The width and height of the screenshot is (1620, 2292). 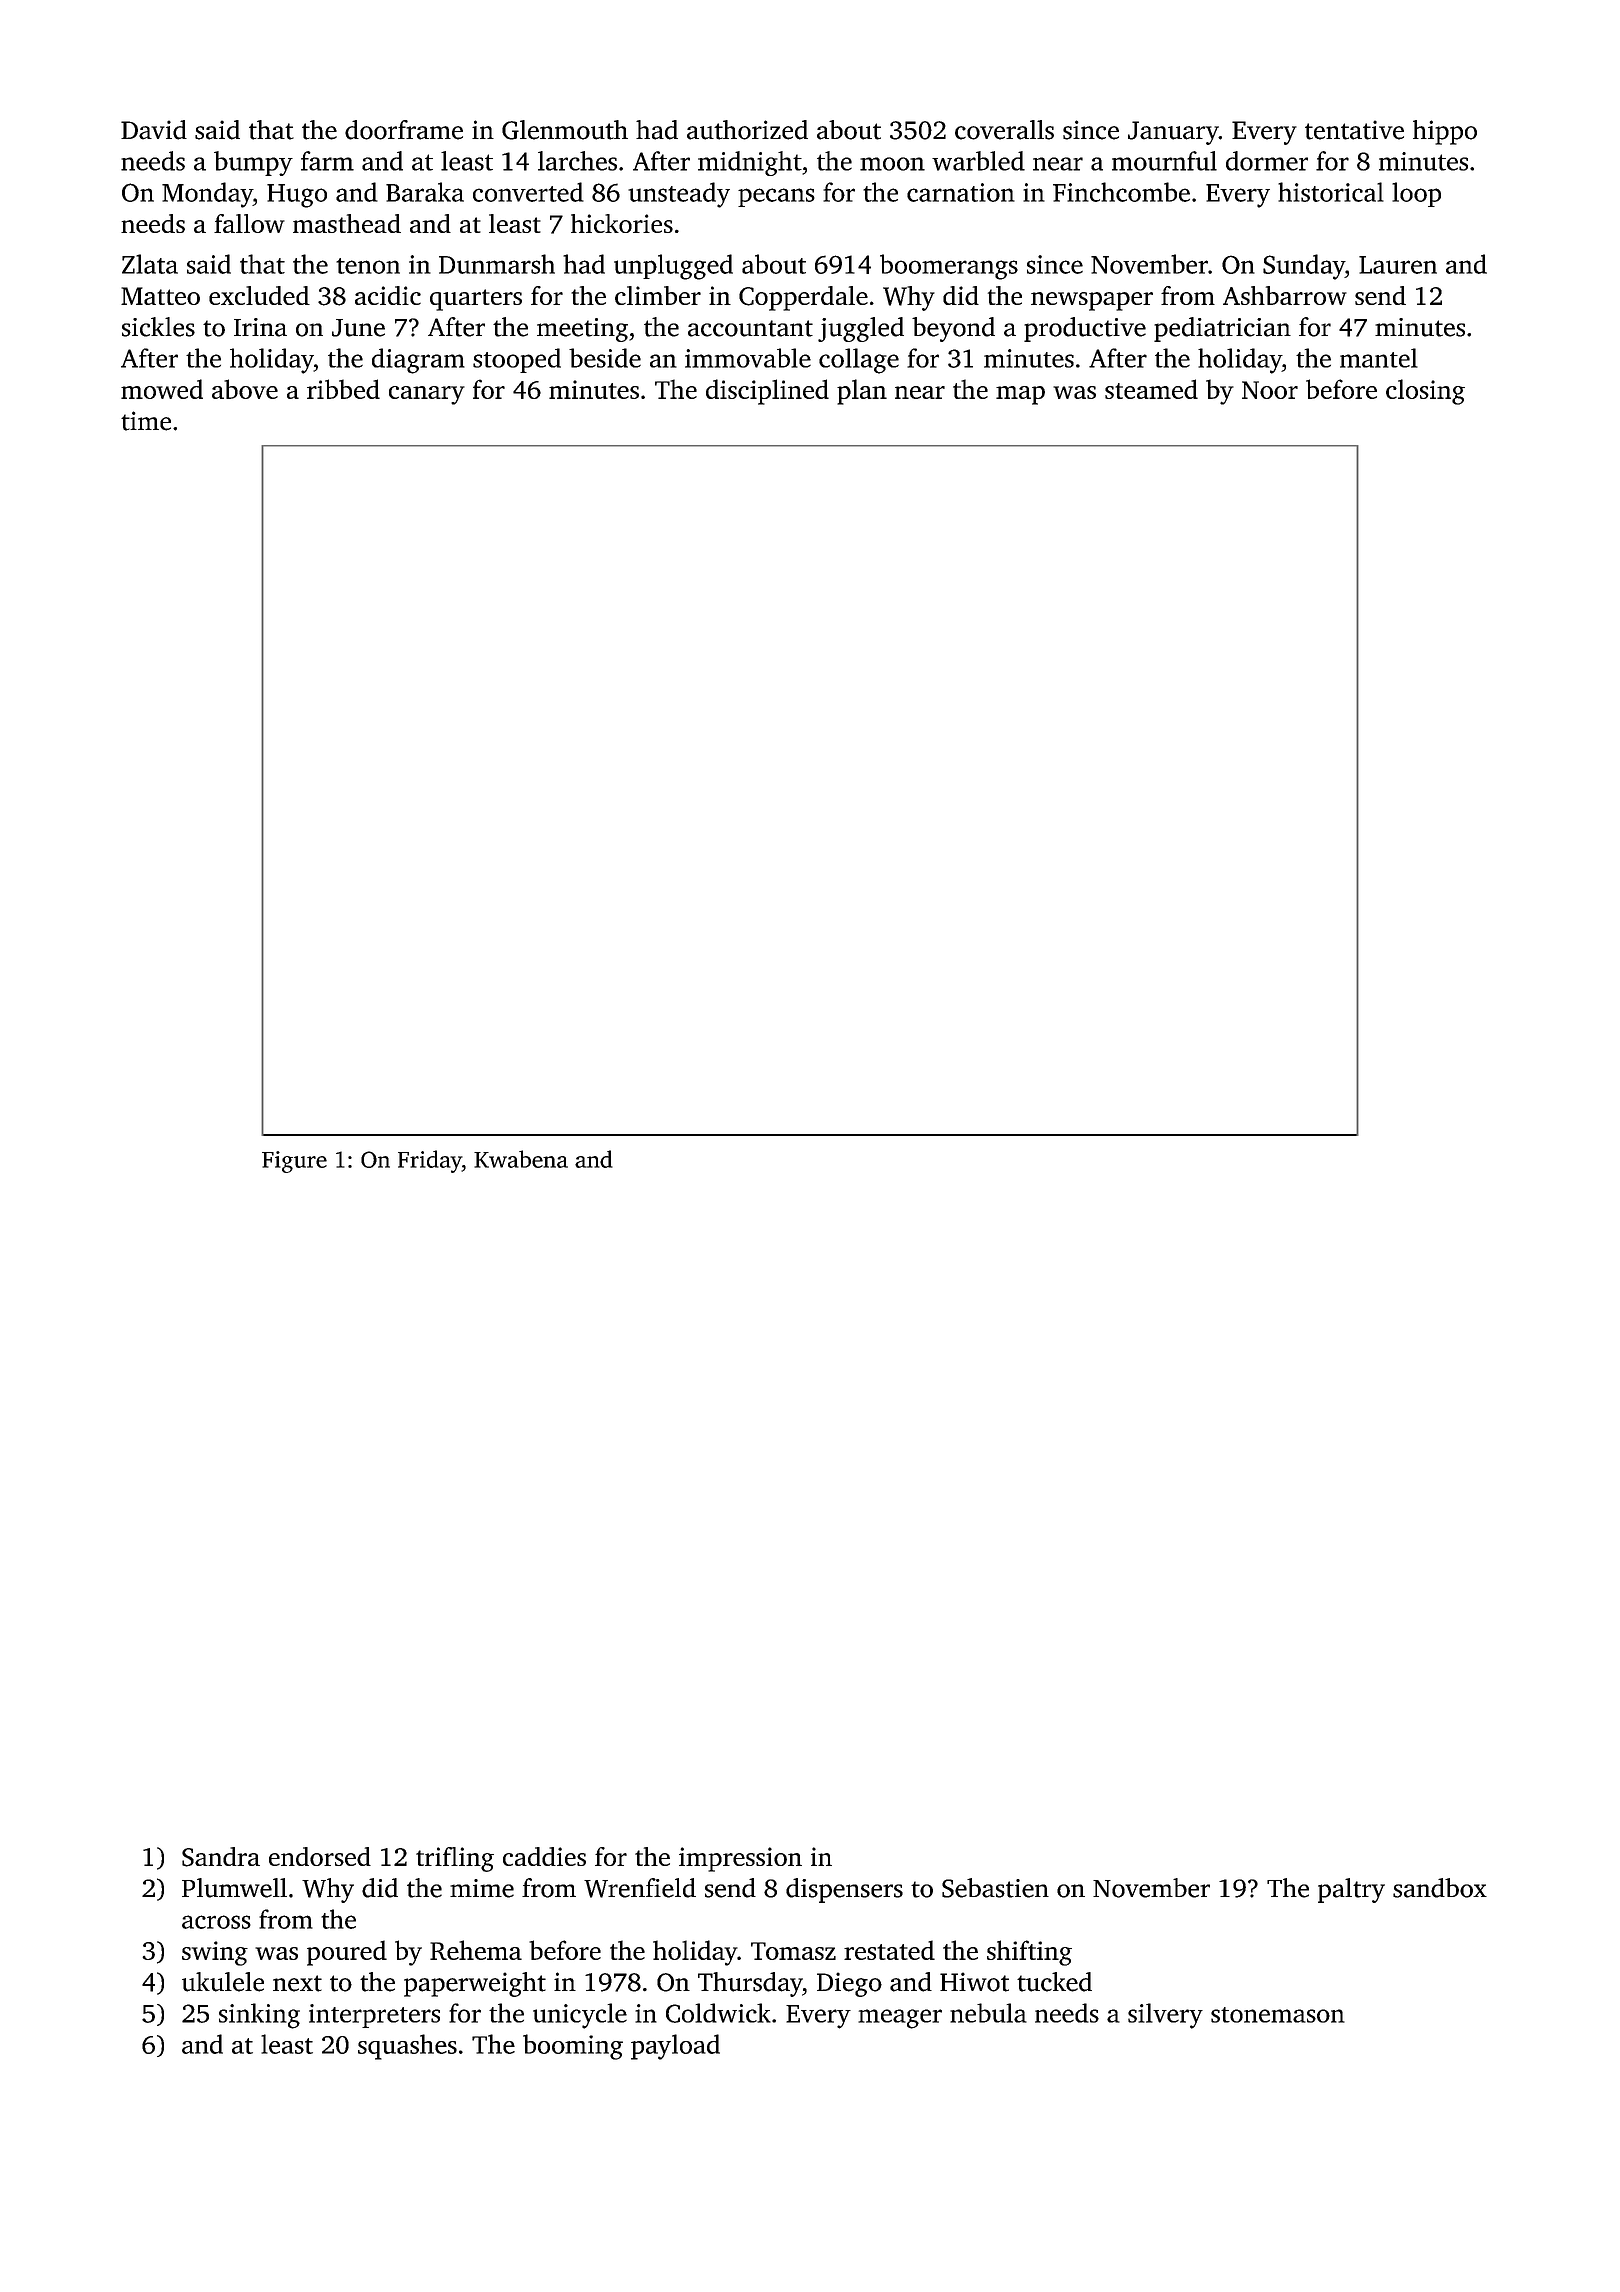 I want to click on masthead, so click(x=347, y=223).
